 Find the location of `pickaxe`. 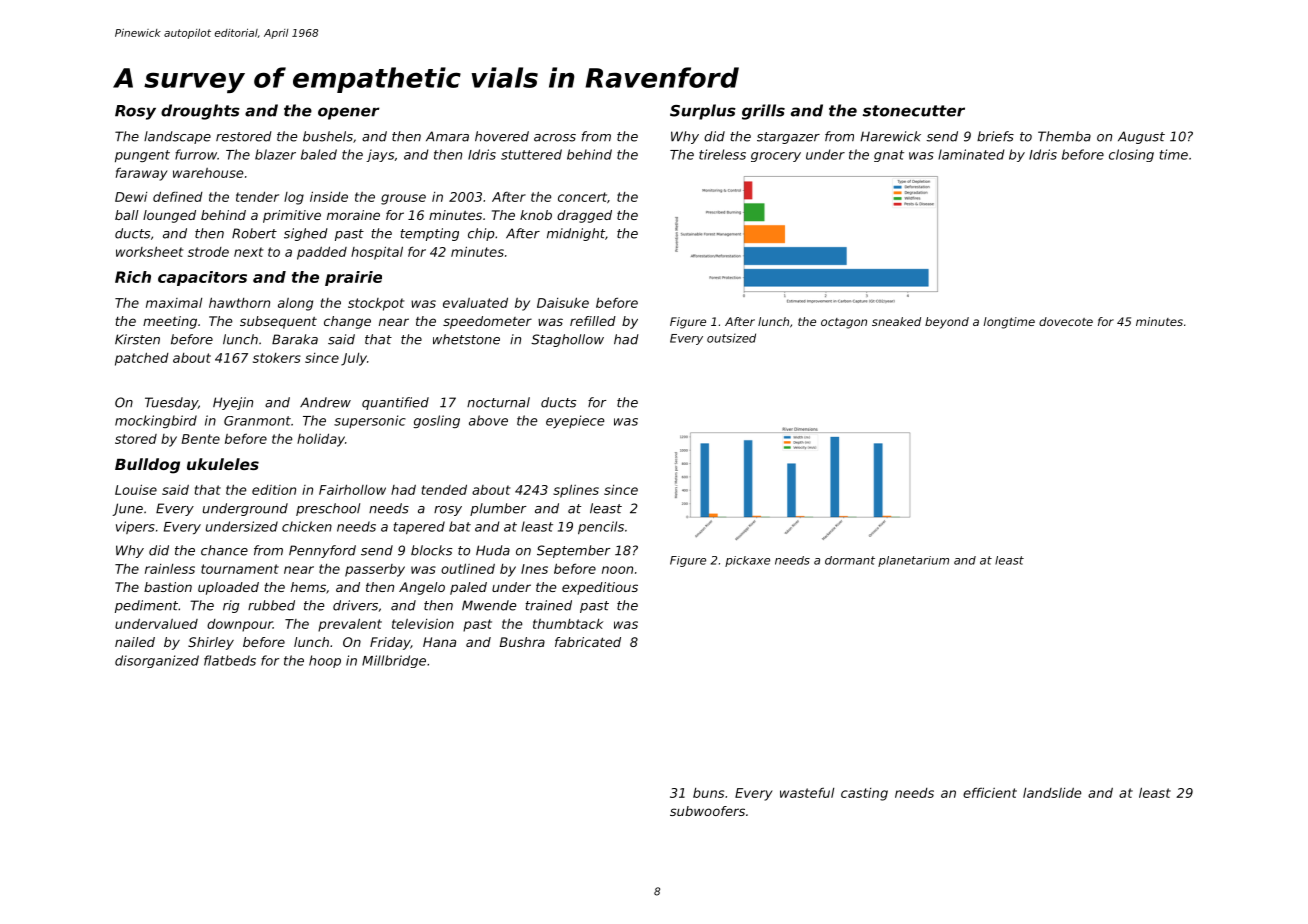

pickaxe is located at coordinates (747, 561).
